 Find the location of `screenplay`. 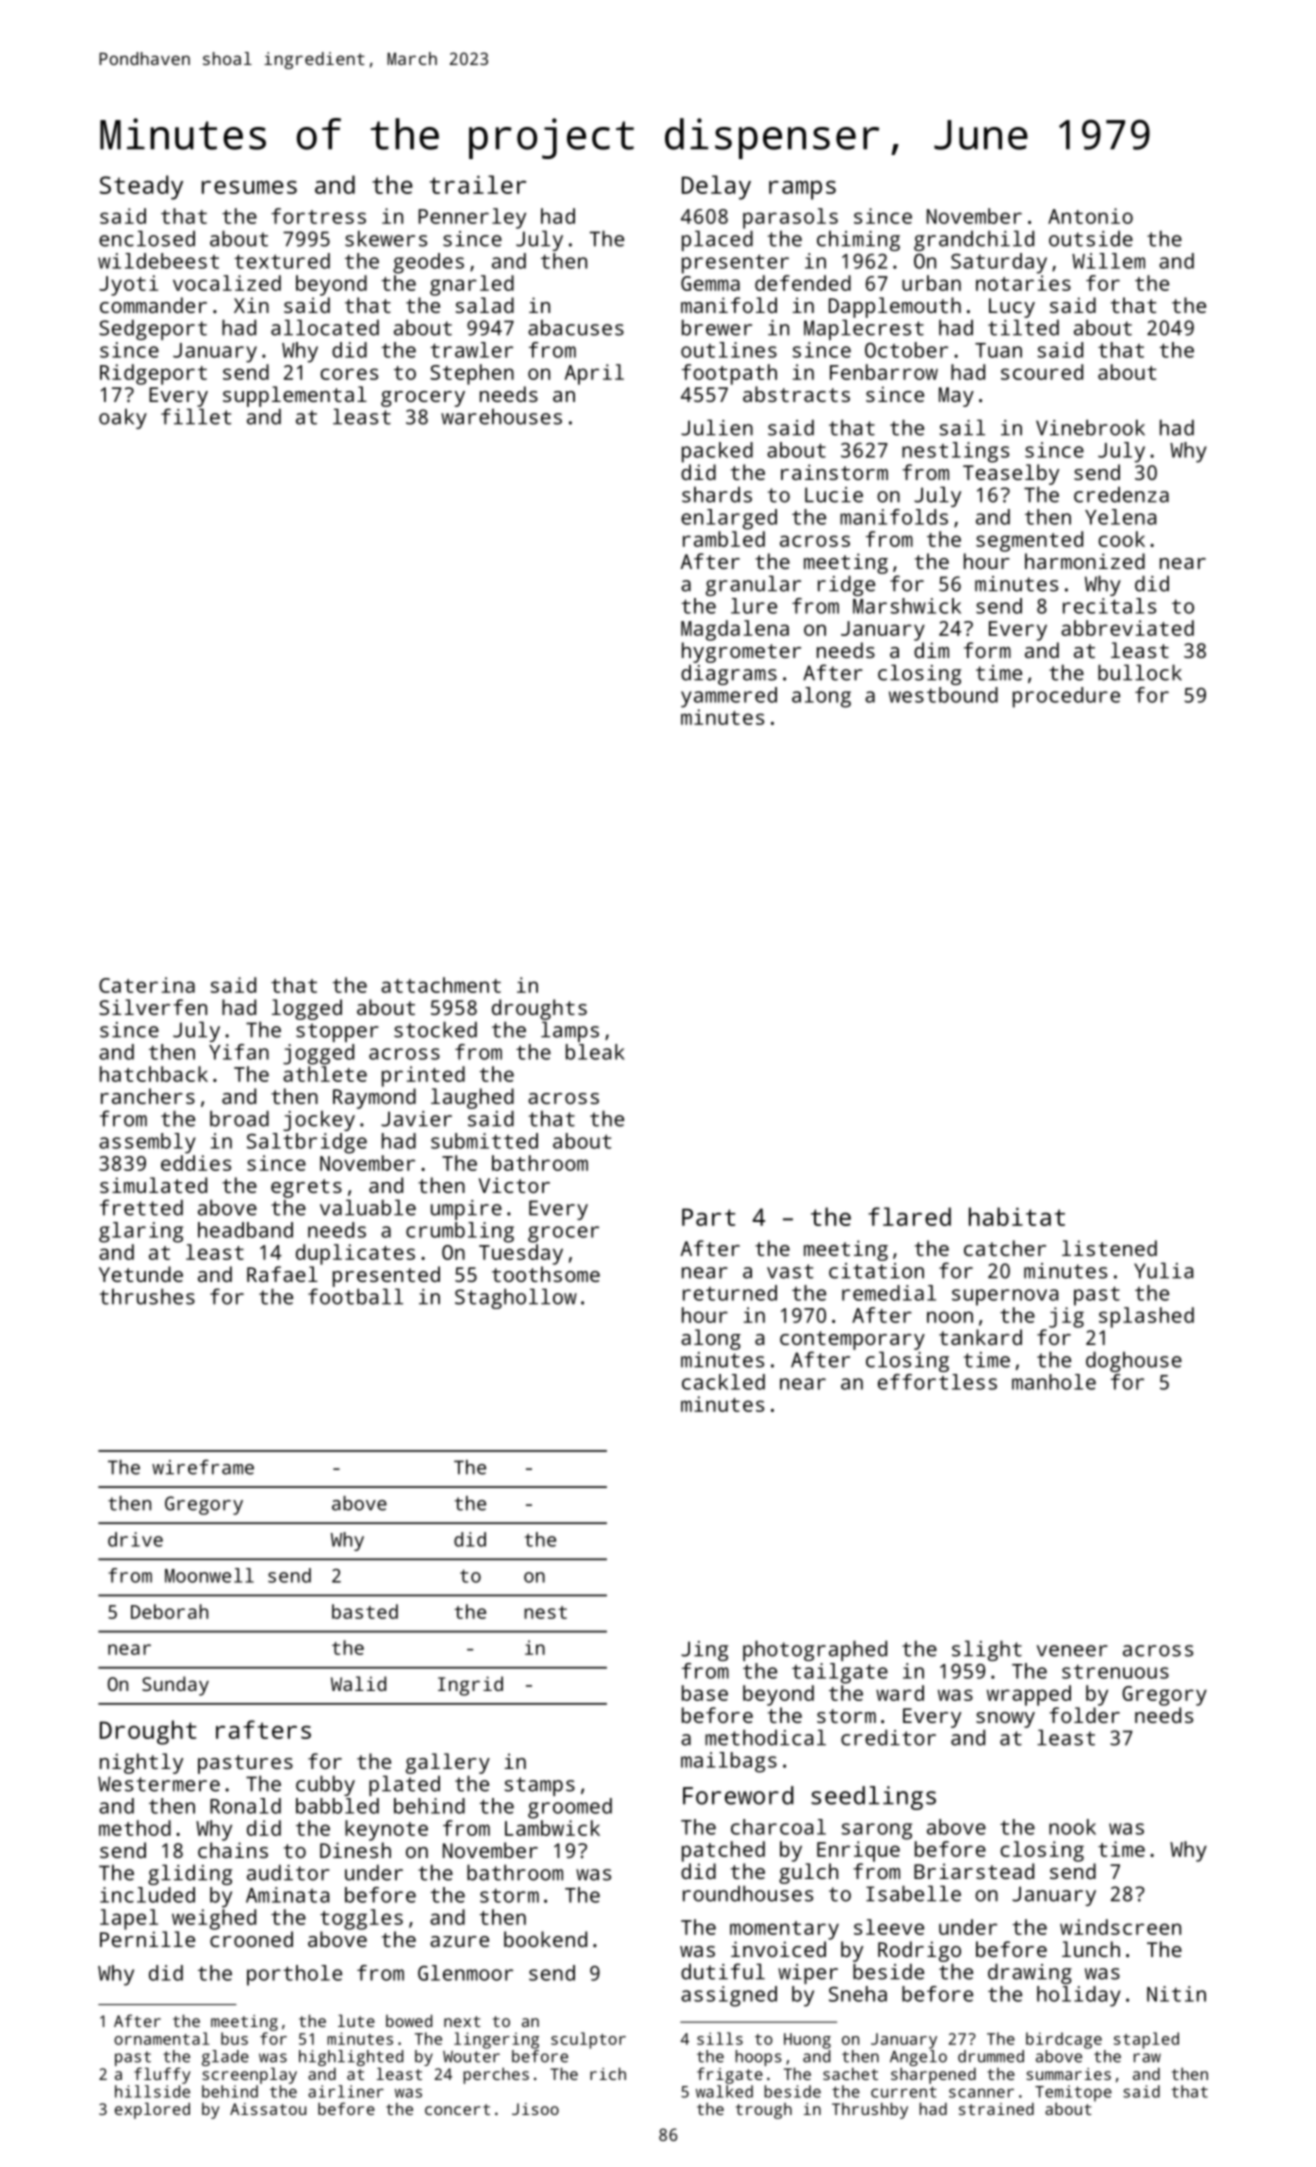

screenplay is located at coordinates (249, 2075).
